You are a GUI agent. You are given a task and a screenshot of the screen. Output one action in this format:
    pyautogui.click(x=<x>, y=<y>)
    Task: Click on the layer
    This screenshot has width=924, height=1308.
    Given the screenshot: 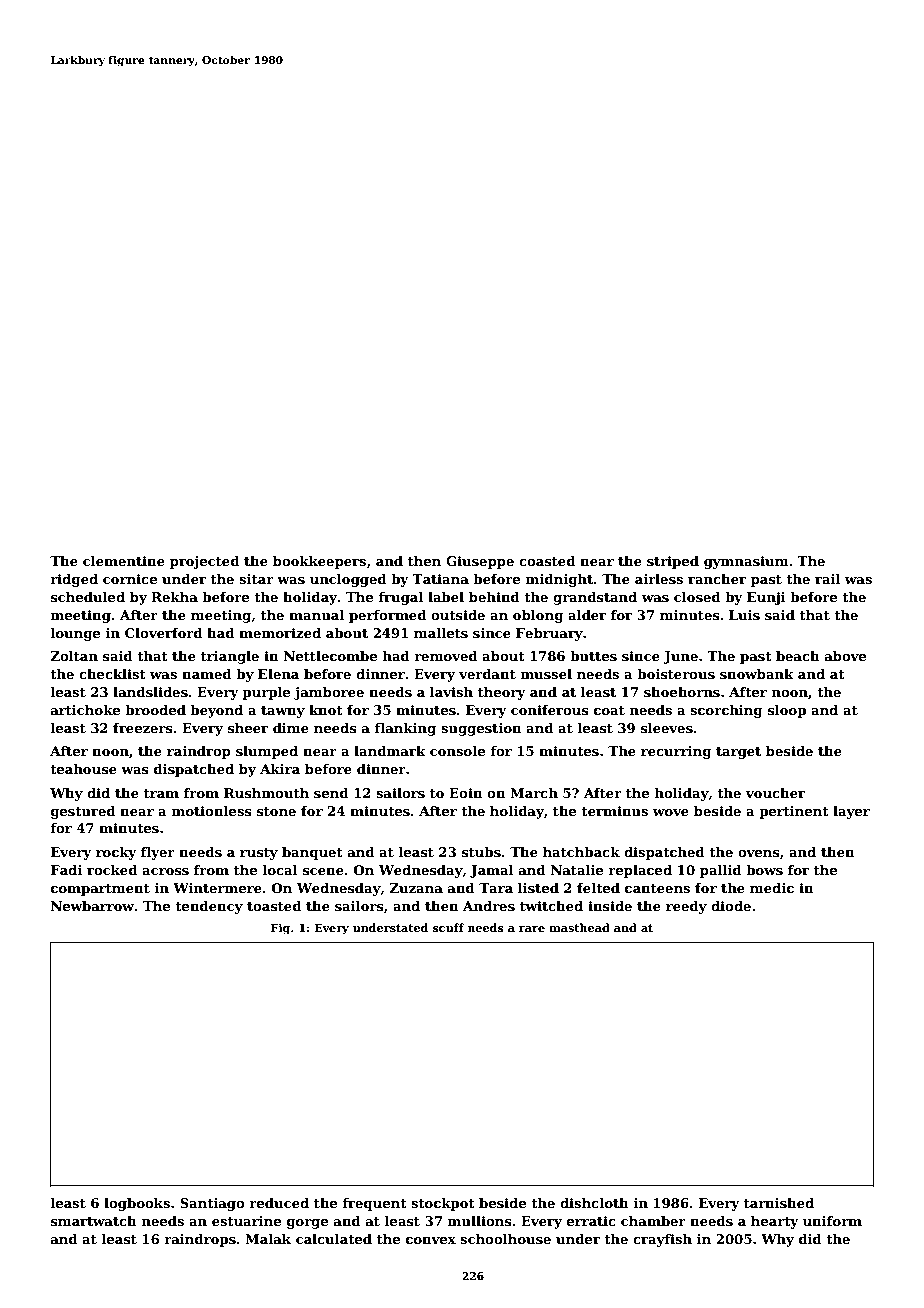 What is the action you would take?
    pyautogui.click(x=851, y=812)
